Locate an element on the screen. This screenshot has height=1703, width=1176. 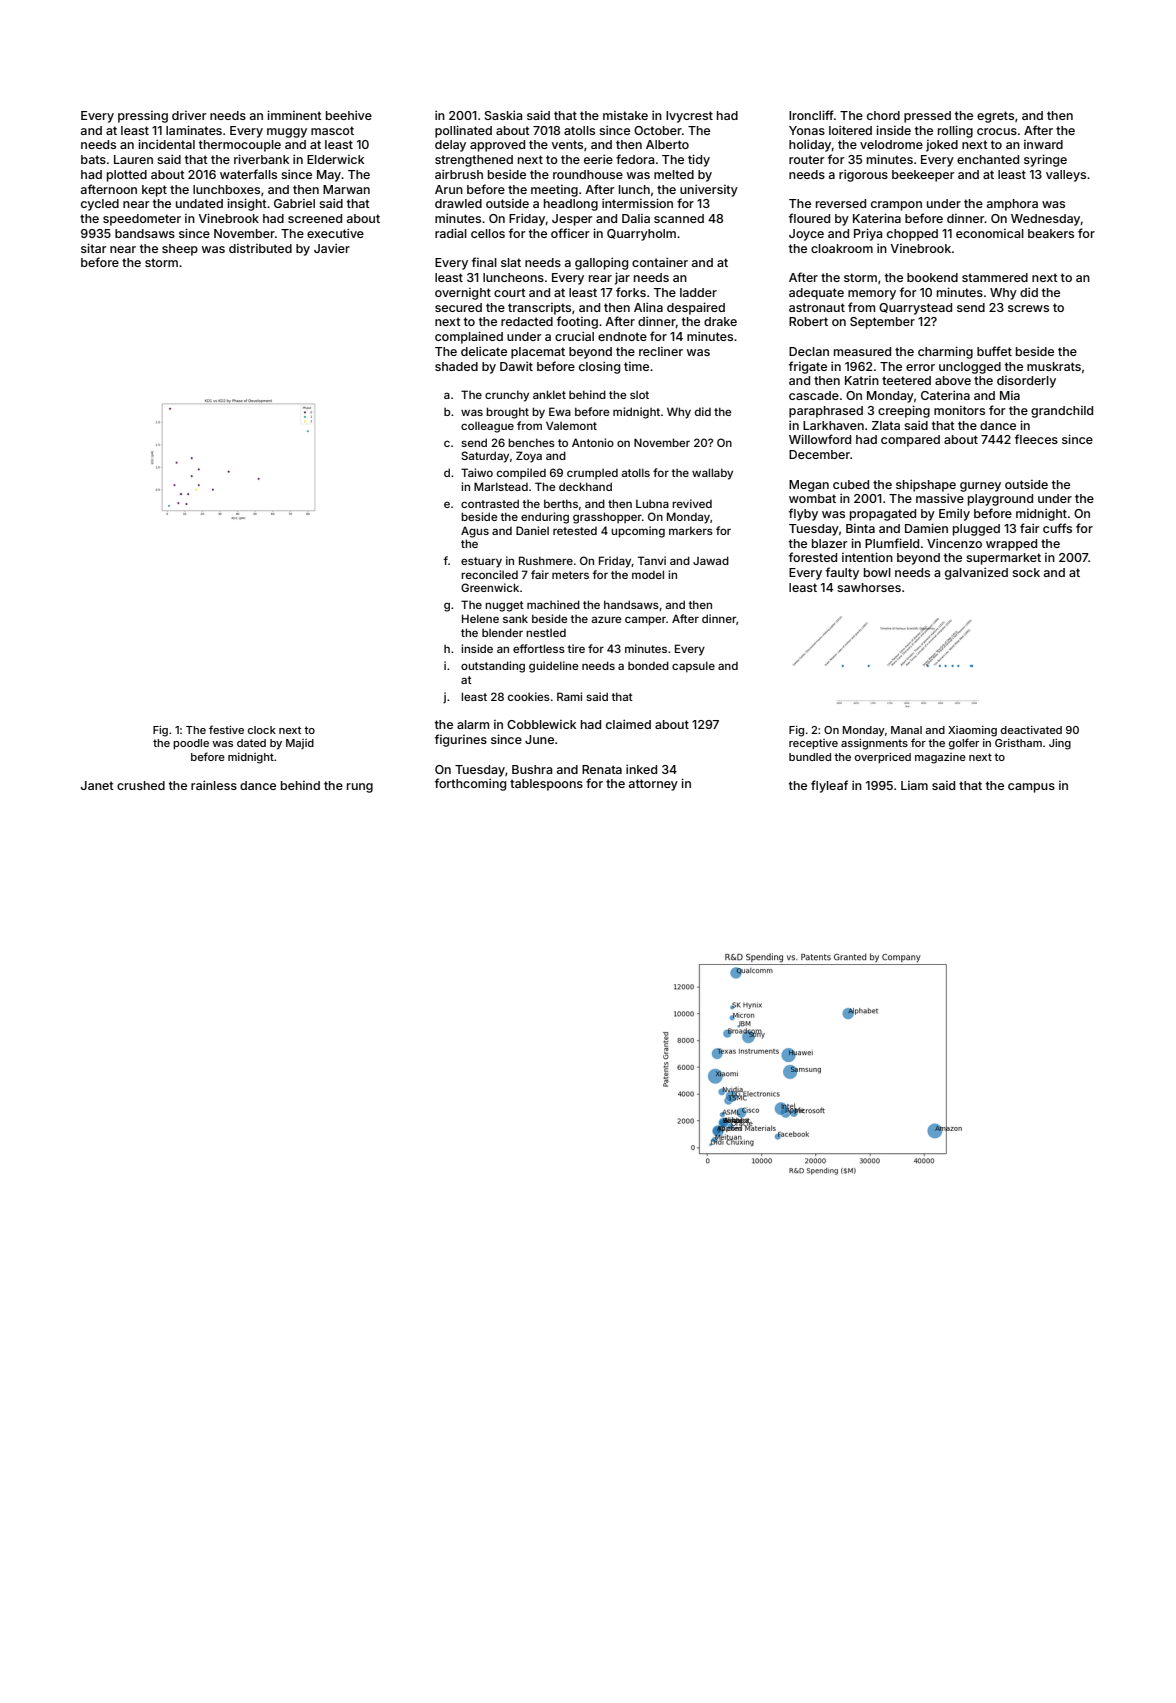
intention is located at coordinates (867, 557).
